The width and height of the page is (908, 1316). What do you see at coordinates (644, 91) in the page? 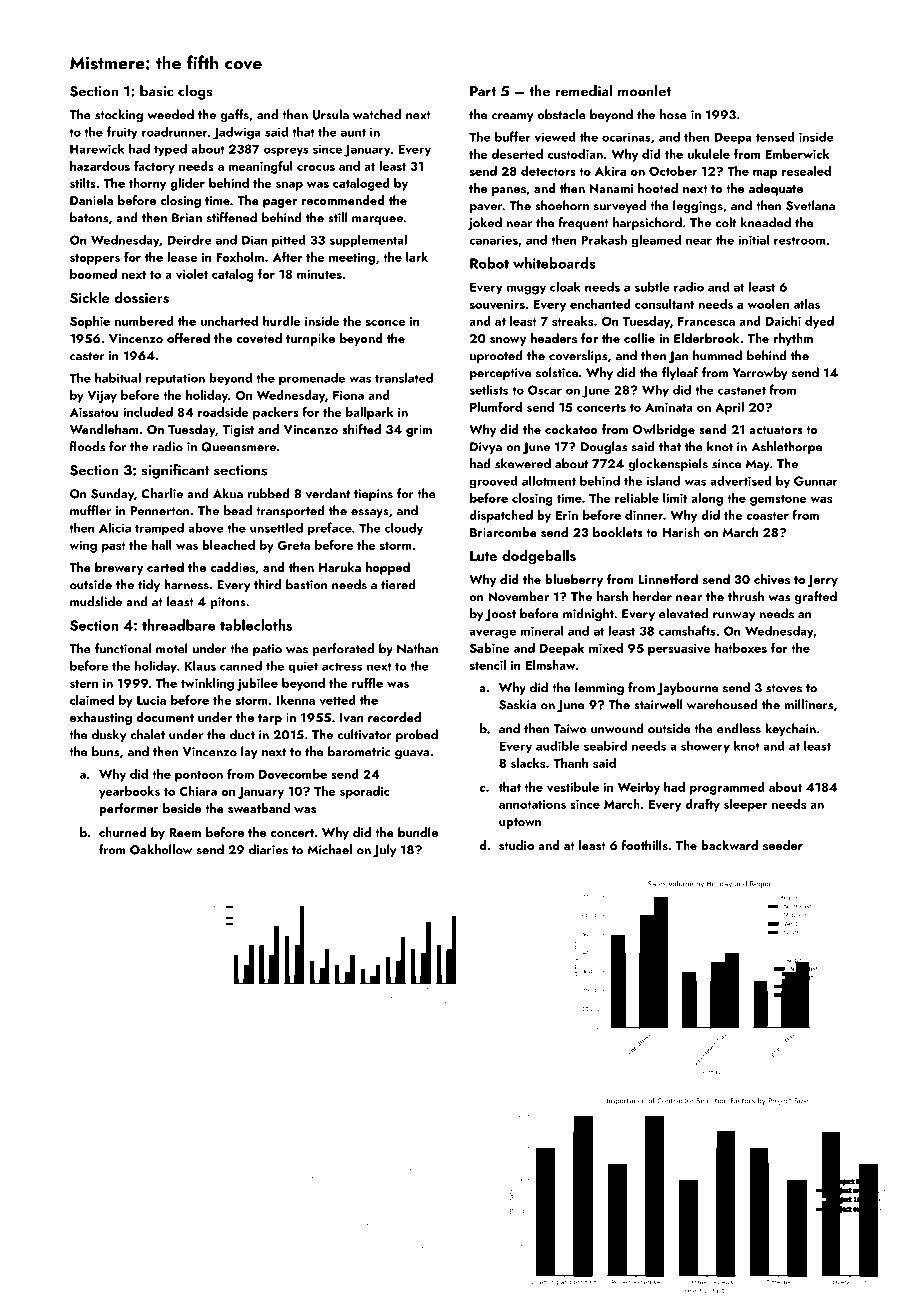
I see `moonlet` at bounding box center [644, 91].
